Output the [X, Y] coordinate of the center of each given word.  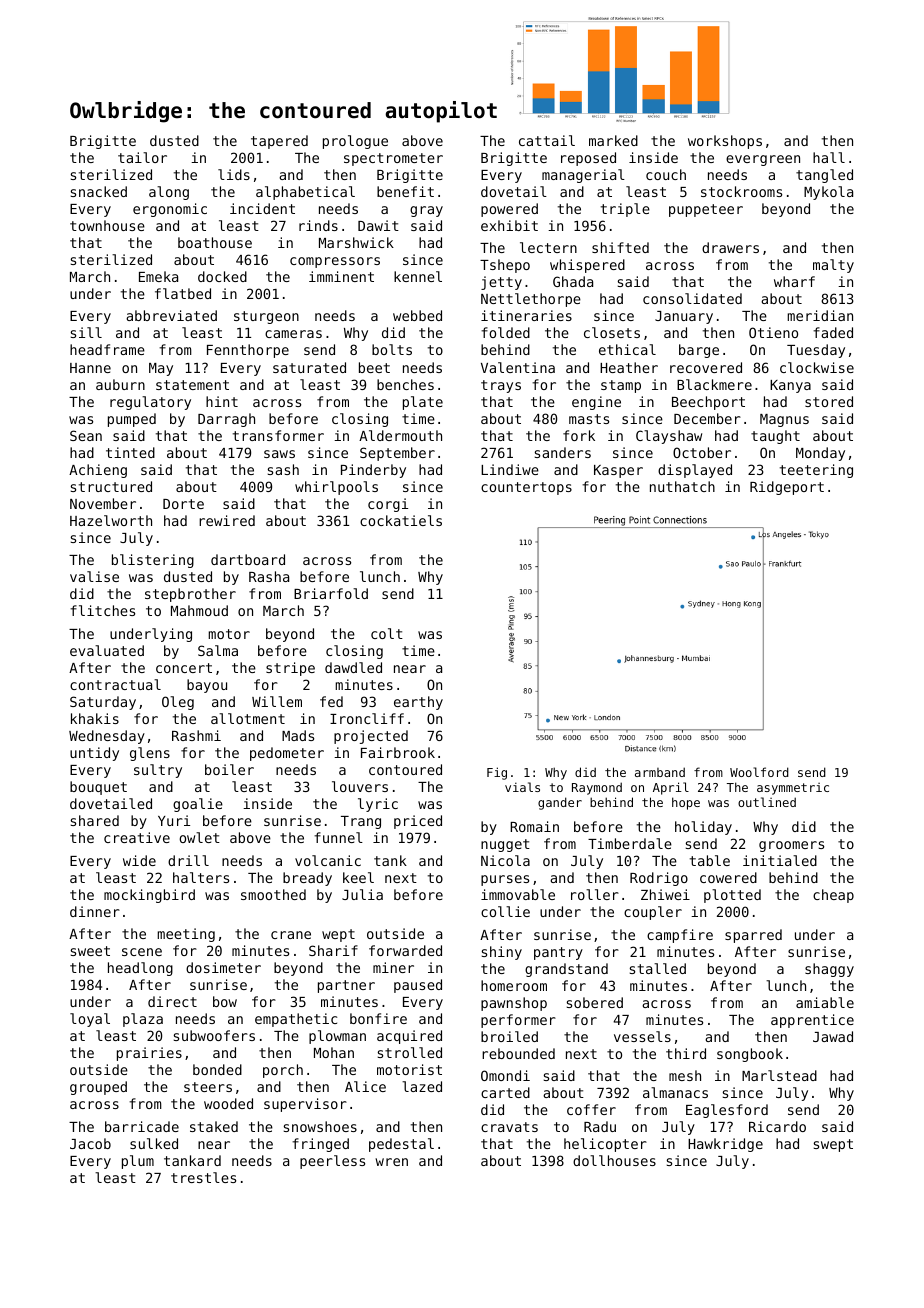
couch [666, 174]
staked [214, 1126]
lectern [548, 247]
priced [418, 822]
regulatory [150, 403]
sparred [753, 936]
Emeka [158, 276]
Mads [298, 735]
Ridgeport [787, 488]
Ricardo [777, 1126]
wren [391, 1162]
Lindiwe [510, 469]
